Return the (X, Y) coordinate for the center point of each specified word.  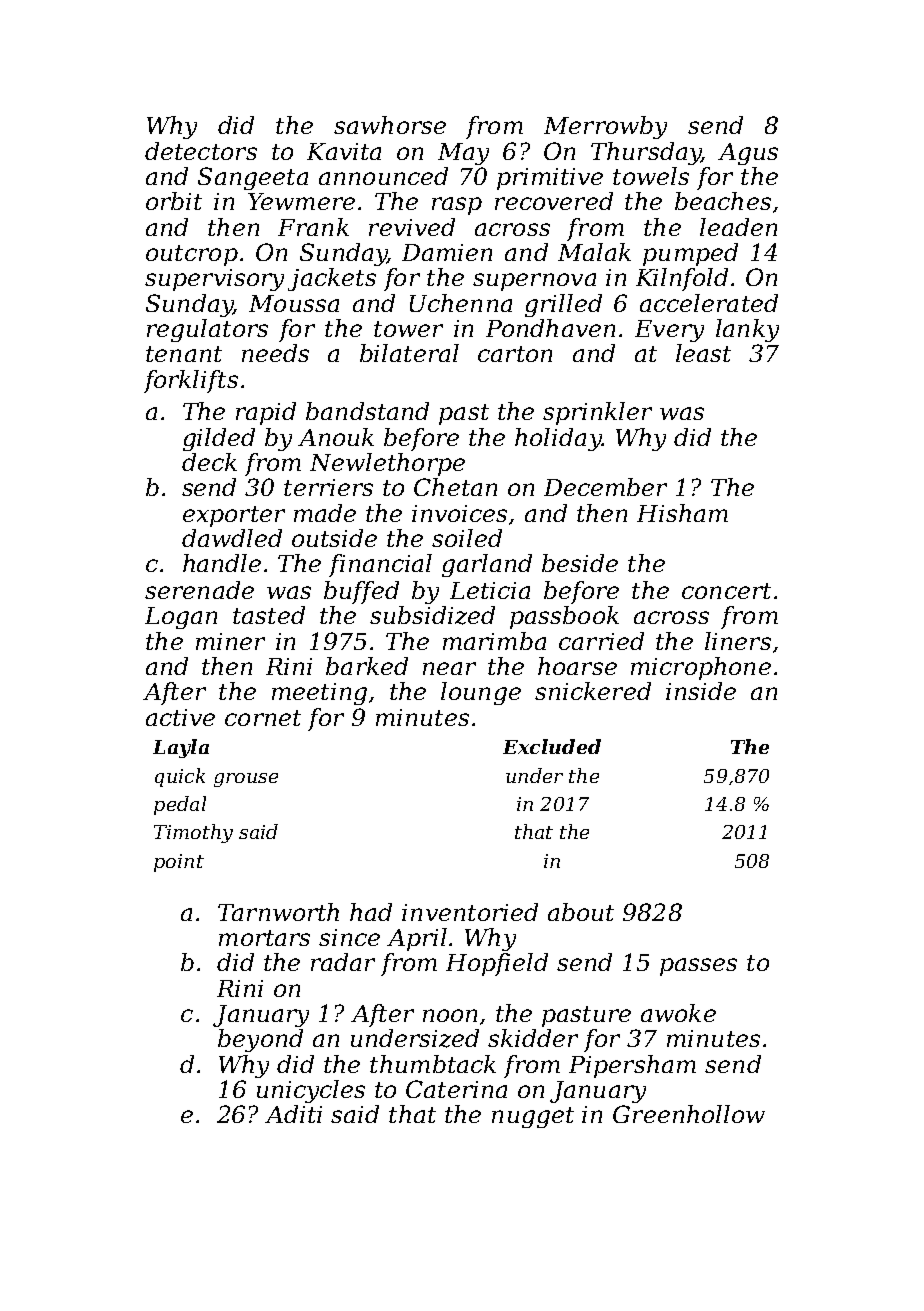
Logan (181, 618)
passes (698, 967)
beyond (260, 1040)
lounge (481, 693)
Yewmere (301, 201)
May (463, 154)
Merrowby (605, 127)
